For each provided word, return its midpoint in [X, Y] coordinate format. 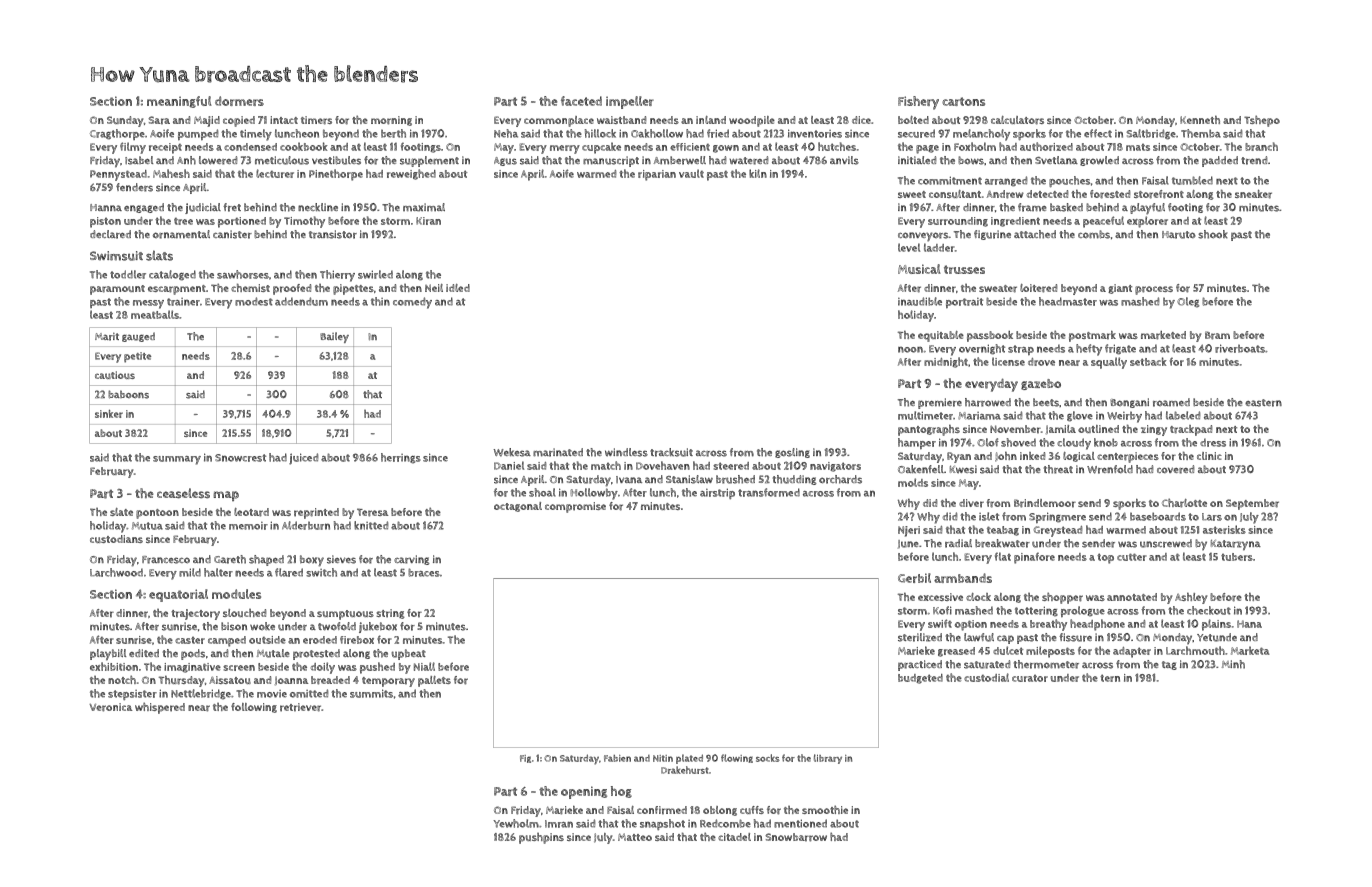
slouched [244, 613]
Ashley [1191, 598]
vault [691, 173]
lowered [218, 160]
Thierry [337, 276]
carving [412, 560]
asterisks [1224, 529]
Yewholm [516, 823]
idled [458, 288]
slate [121, 512]
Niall [424, 666]
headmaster [1068, 301]
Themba [1201, 133]
